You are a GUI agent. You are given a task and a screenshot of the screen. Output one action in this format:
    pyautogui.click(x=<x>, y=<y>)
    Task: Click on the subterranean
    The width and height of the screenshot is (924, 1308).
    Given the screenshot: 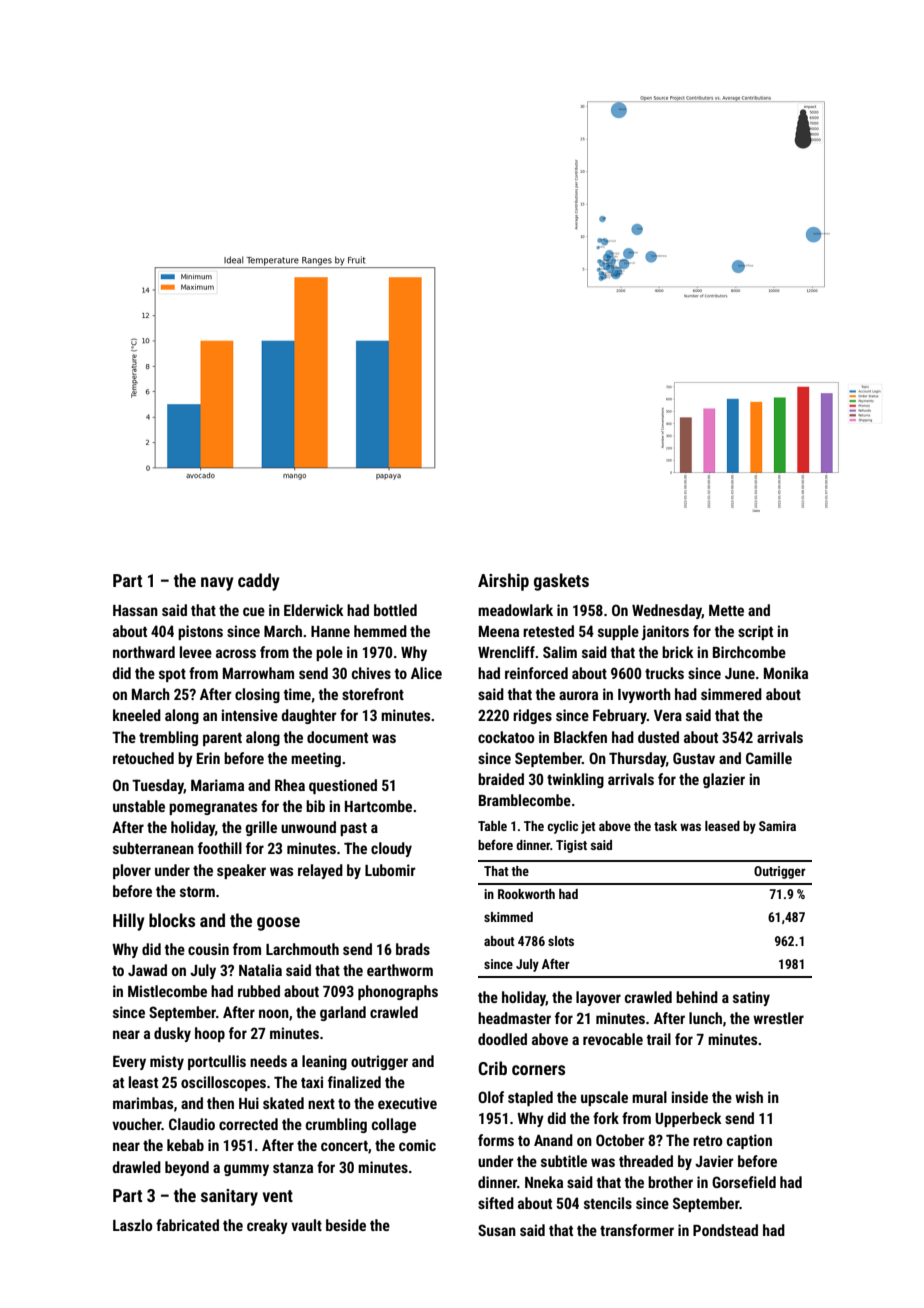 What is the action you would take?
    pyautogui.click(x=153, y=848)
